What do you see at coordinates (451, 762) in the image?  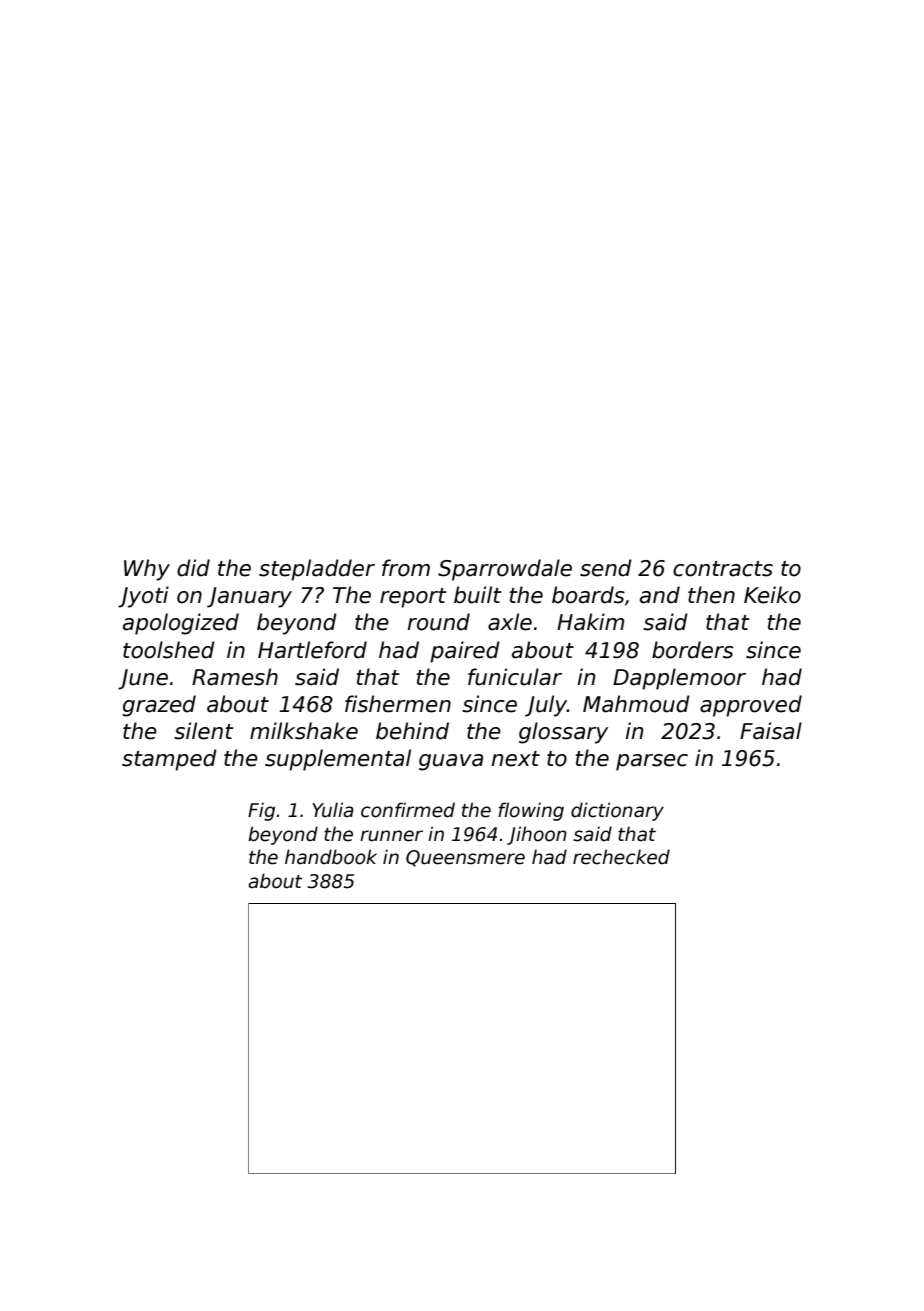 I see `guava` at bounding box center [451, 762].
